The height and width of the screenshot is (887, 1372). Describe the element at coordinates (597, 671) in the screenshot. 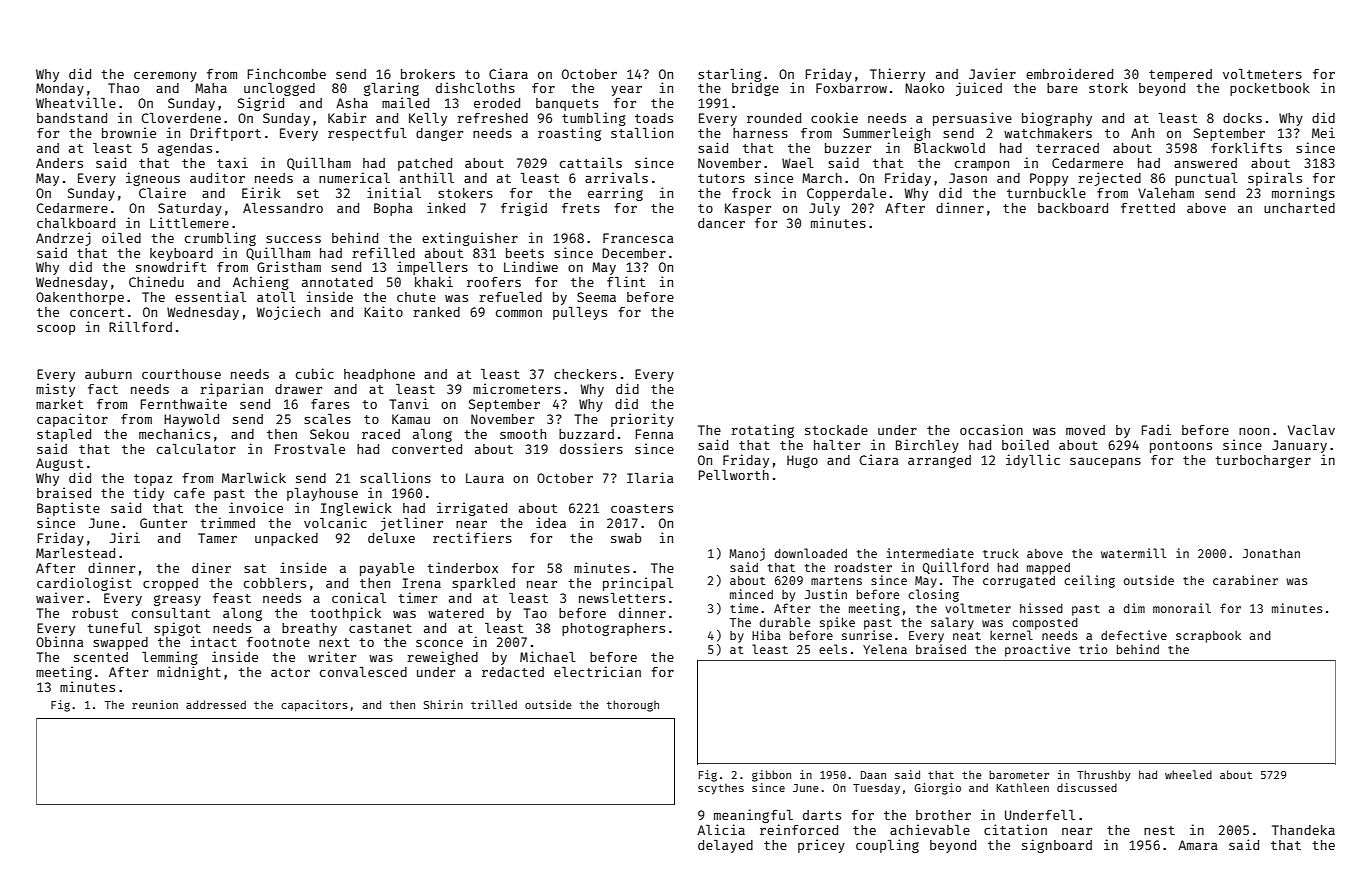

I see `electrician` at that location.
